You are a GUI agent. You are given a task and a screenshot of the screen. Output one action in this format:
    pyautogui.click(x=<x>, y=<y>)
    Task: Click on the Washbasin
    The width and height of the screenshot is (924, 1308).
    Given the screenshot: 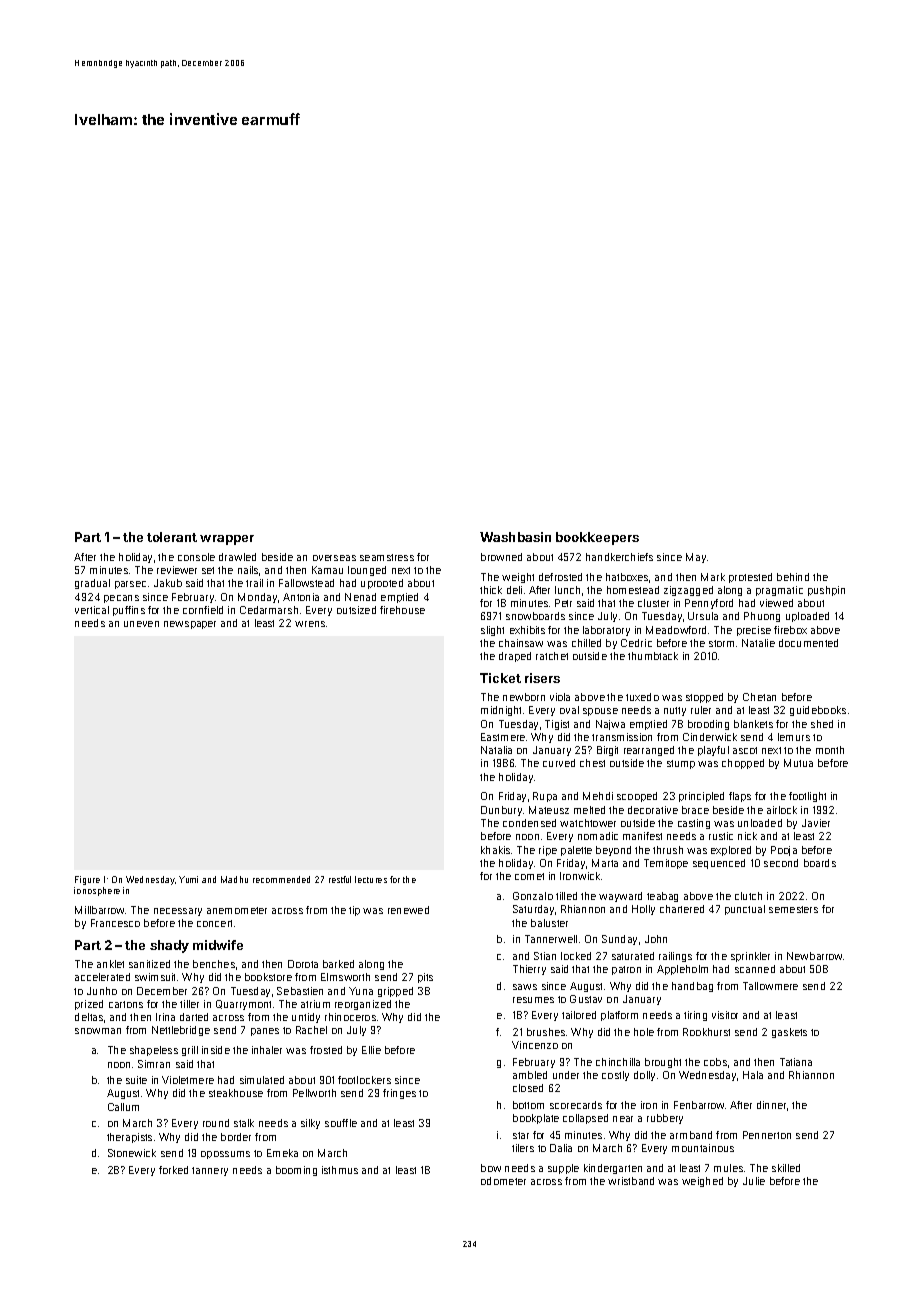 What is the action you would take?
    pyautogui.click(x=515, y=537)
